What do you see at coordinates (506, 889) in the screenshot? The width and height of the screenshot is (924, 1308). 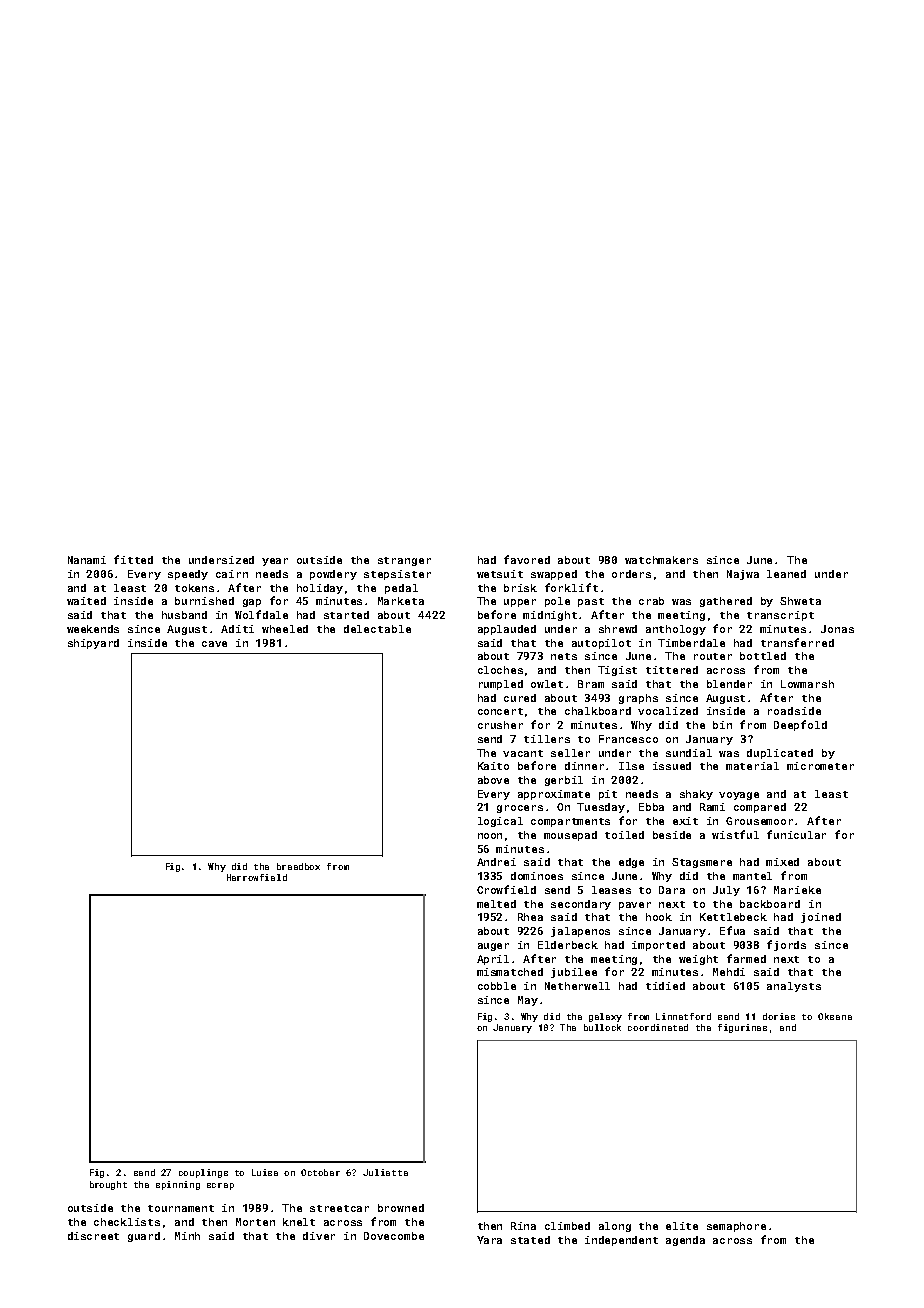 I see `Crowfield` at bounding box center [506, 889].
